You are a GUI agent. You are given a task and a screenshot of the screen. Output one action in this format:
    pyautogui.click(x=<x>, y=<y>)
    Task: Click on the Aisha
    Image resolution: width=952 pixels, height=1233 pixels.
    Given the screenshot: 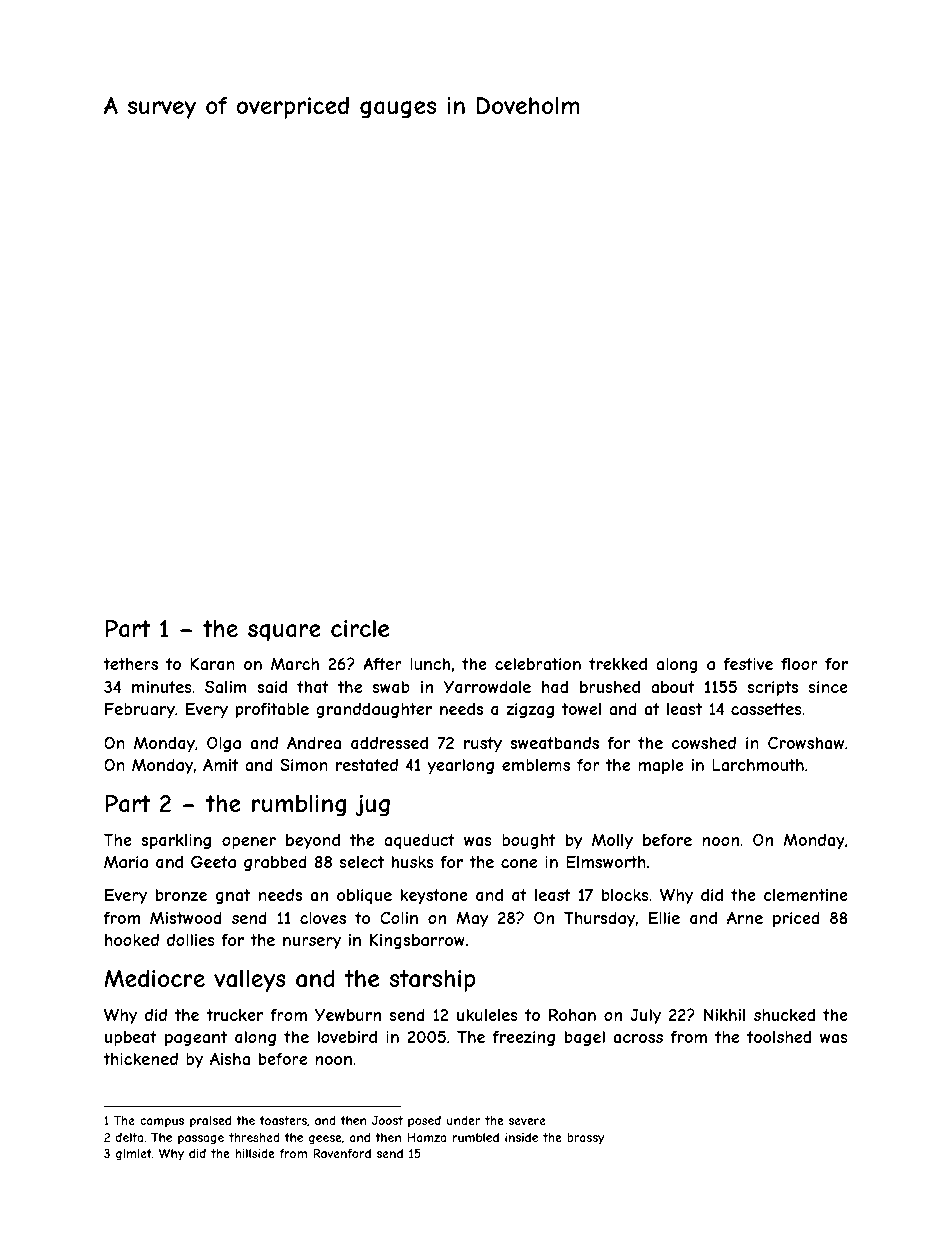 What is the action you would take?
    pyautogui.click(x=230, y=1058)
